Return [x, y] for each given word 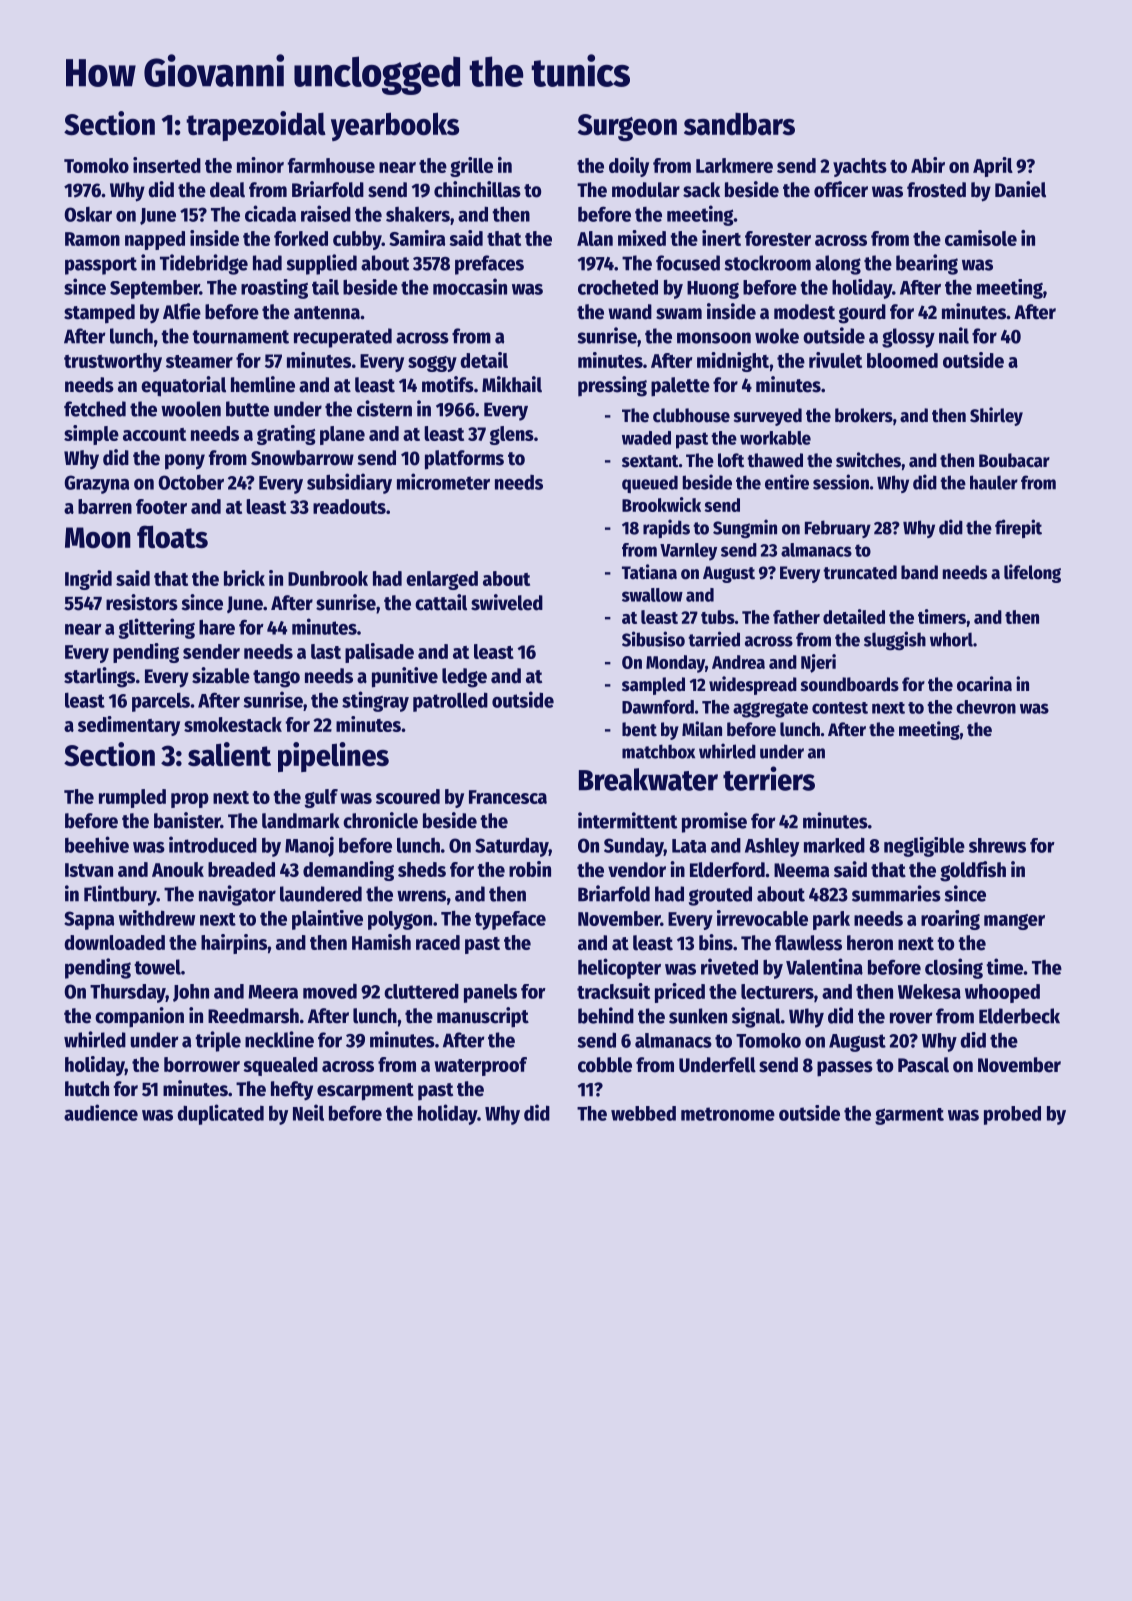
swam [679, 314]
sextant [650, 461]
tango [276, 679]
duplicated [220, 1114]
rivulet [835, 360]
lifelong [1032, 573]
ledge [464, 678]
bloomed [902, 360]
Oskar [88, 214]
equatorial [183, 386]
